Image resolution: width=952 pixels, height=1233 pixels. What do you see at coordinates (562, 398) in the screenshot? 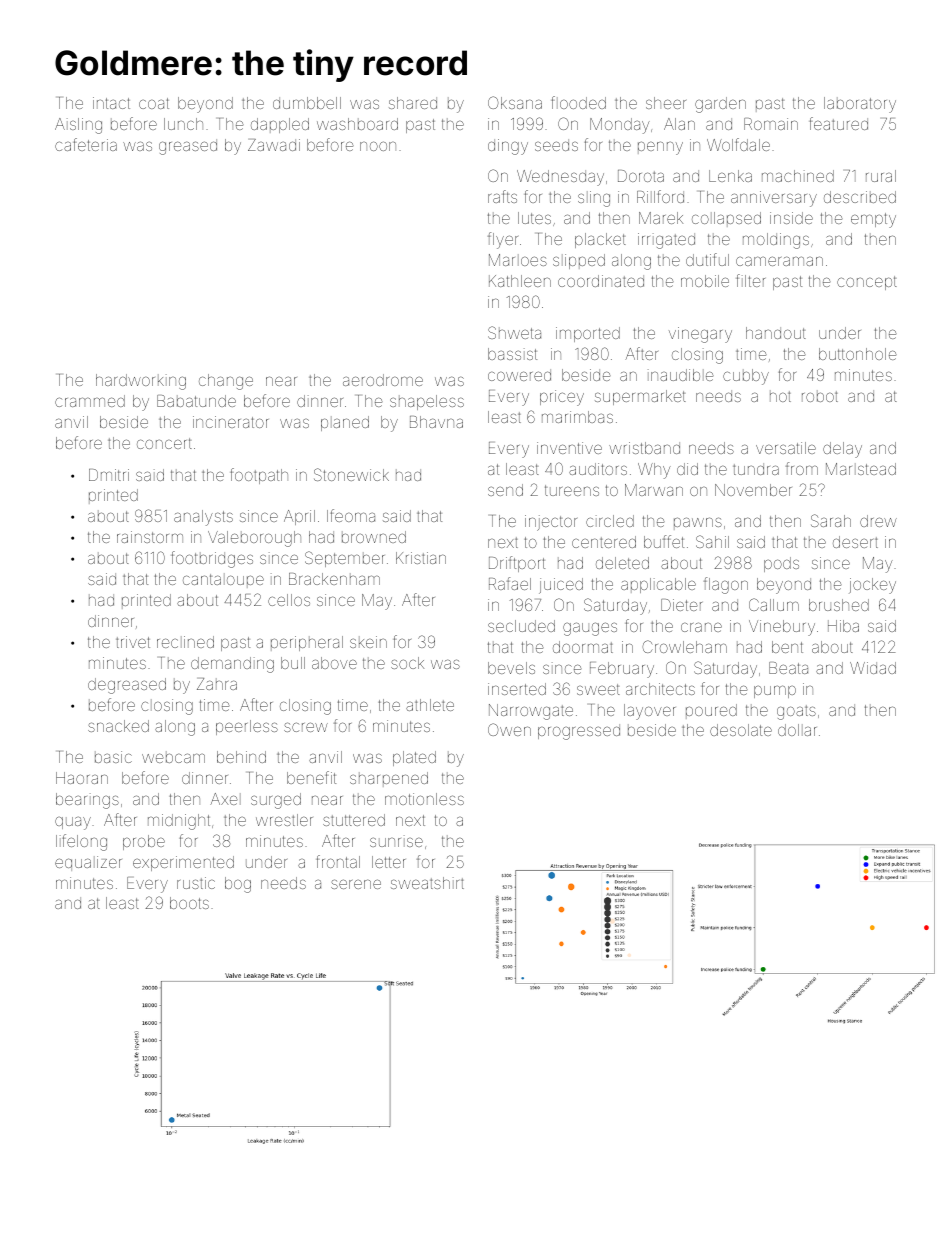
I see `pricey` at bounding box center [562, 398].
